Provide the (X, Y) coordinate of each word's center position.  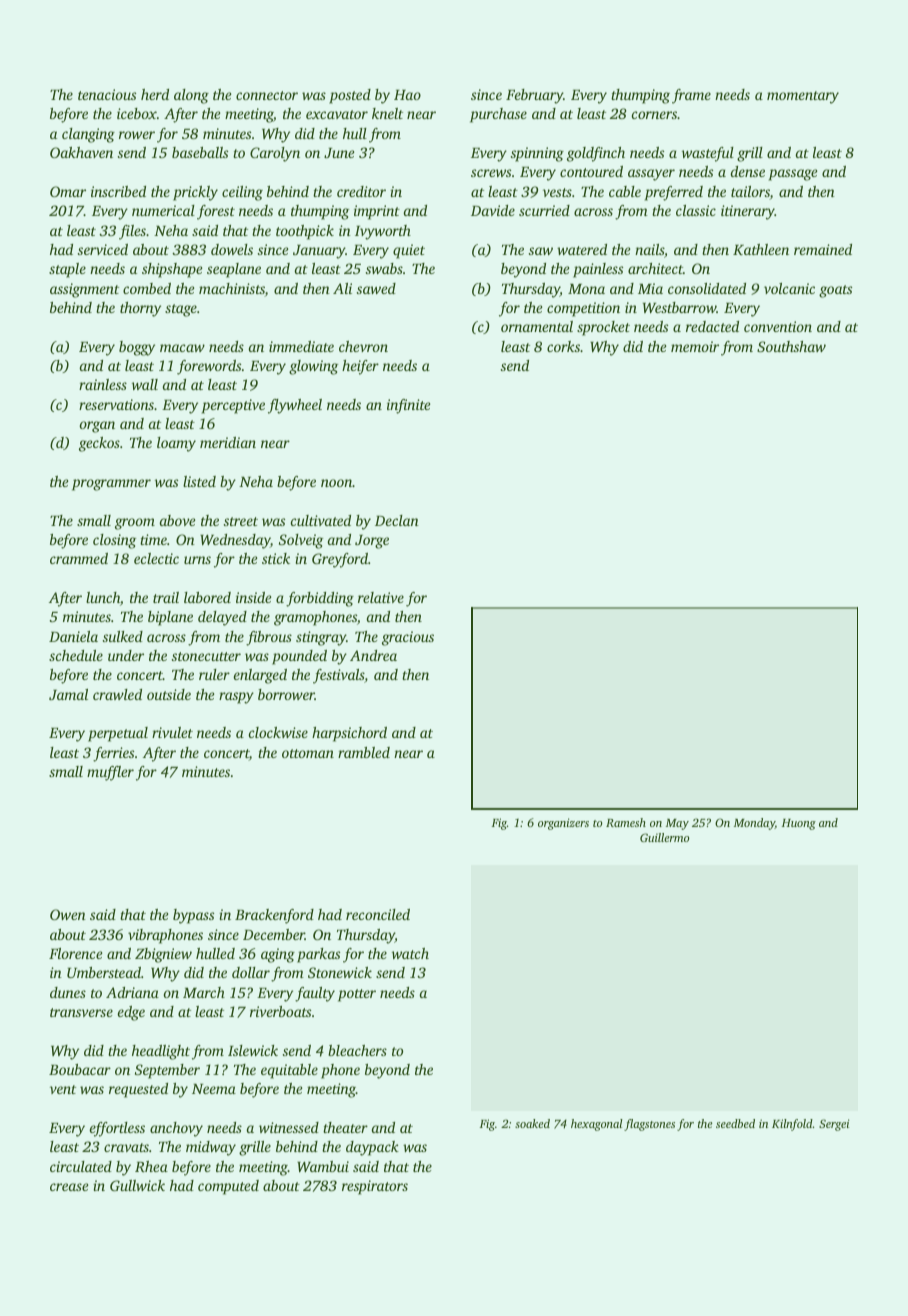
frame (691, 96)
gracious (408, 638)
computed (228, 1187)
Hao (407, 95)
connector (267, 95)
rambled (364, 752)
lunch (103, 597)
